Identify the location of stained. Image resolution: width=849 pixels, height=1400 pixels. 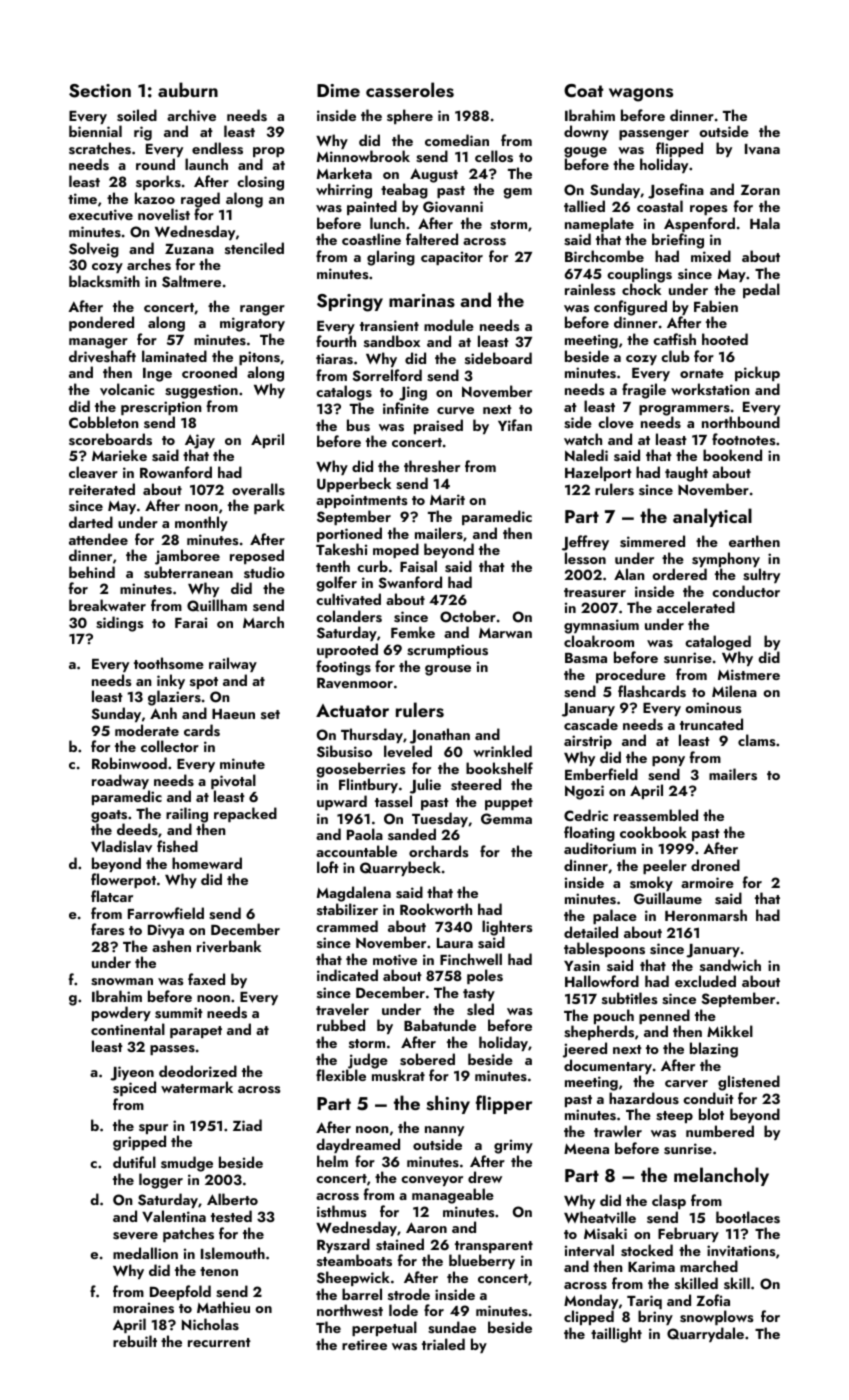
(400, 1244).
